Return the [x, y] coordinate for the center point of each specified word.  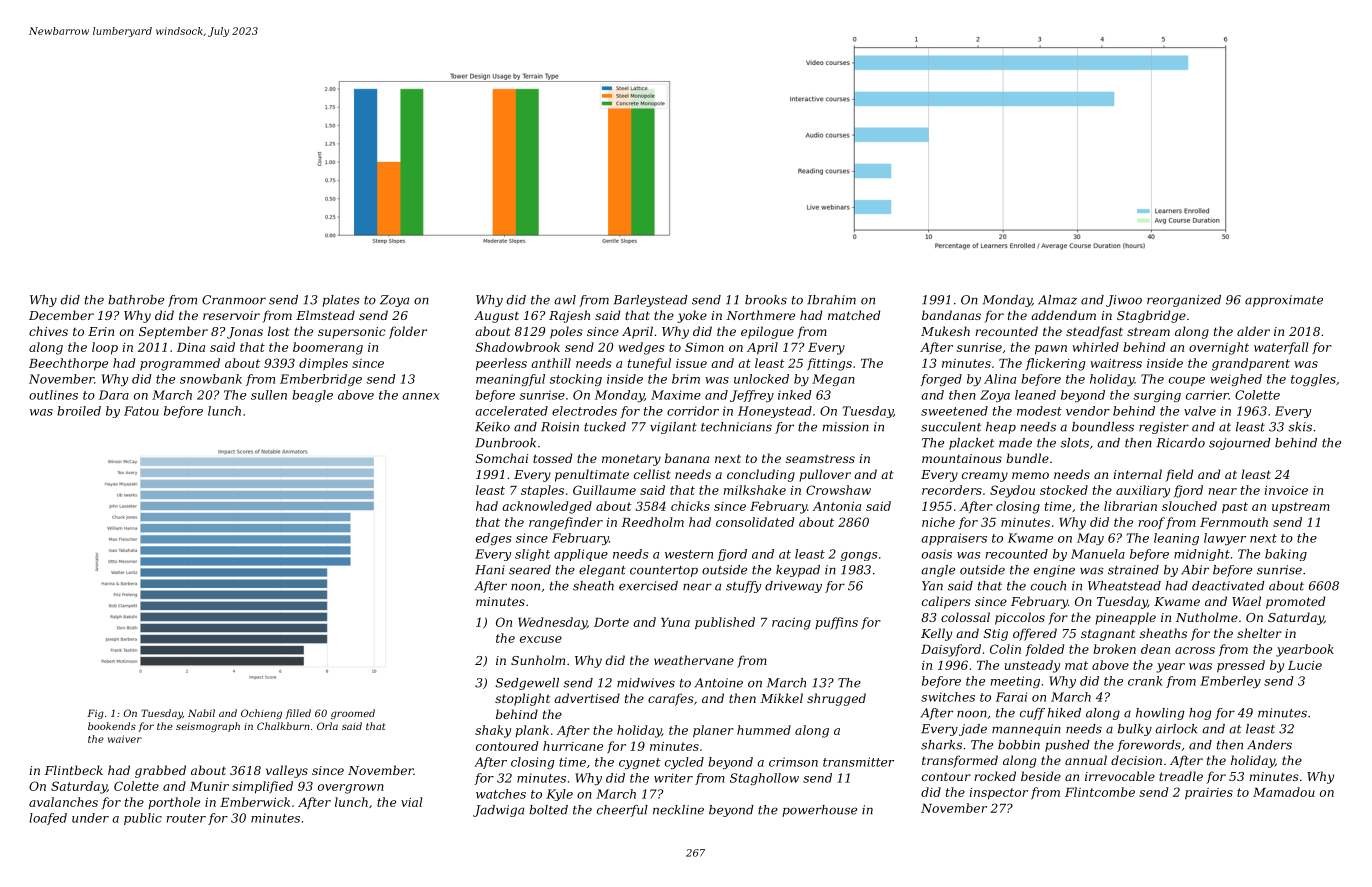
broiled [79, 411]
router [186, 818]
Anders [1269, 745]
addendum [1063, 315]
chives [48, 331]
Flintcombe [1100, 792]
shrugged [836, 699]
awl [565, 300]
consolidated [755, 522]
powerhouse [819, 811]
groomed [353, 714]
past [1235, 508]
